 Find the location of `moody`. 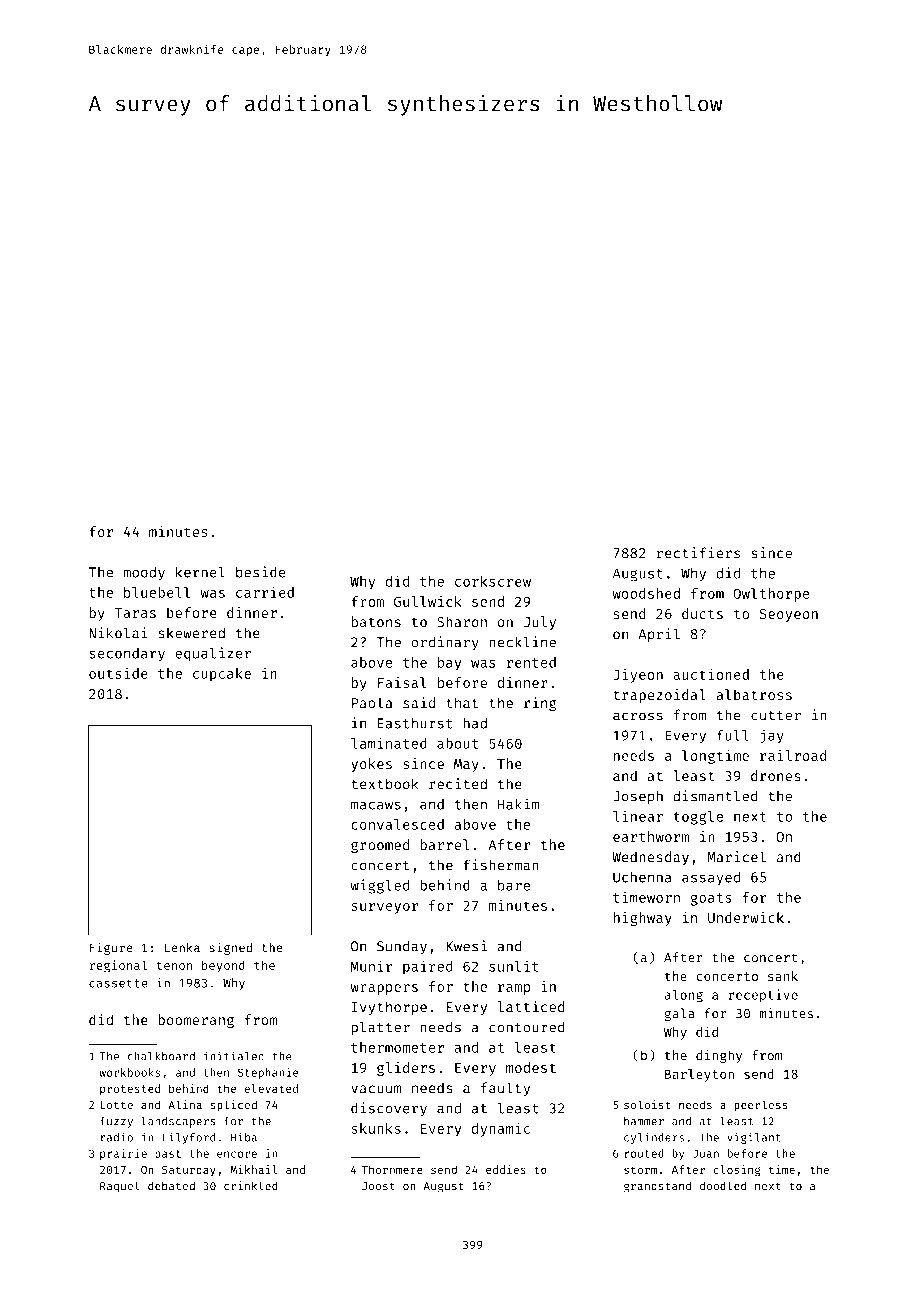

moody is located at coordinates (144, 574).
